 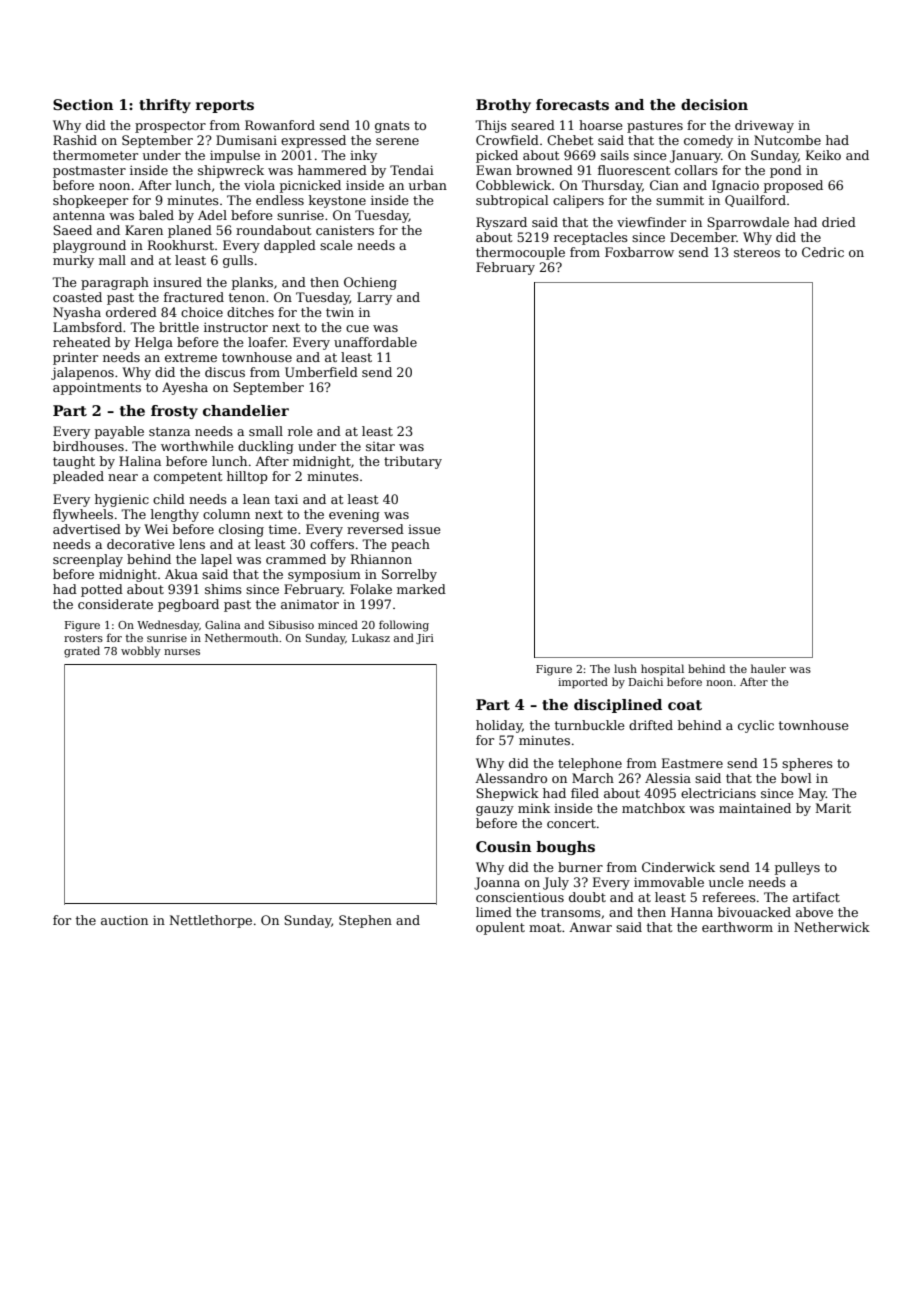 What do you see at coordinates (787, 140) in the image?
I see `Nutcombe` at bounding box center [787, 140].
